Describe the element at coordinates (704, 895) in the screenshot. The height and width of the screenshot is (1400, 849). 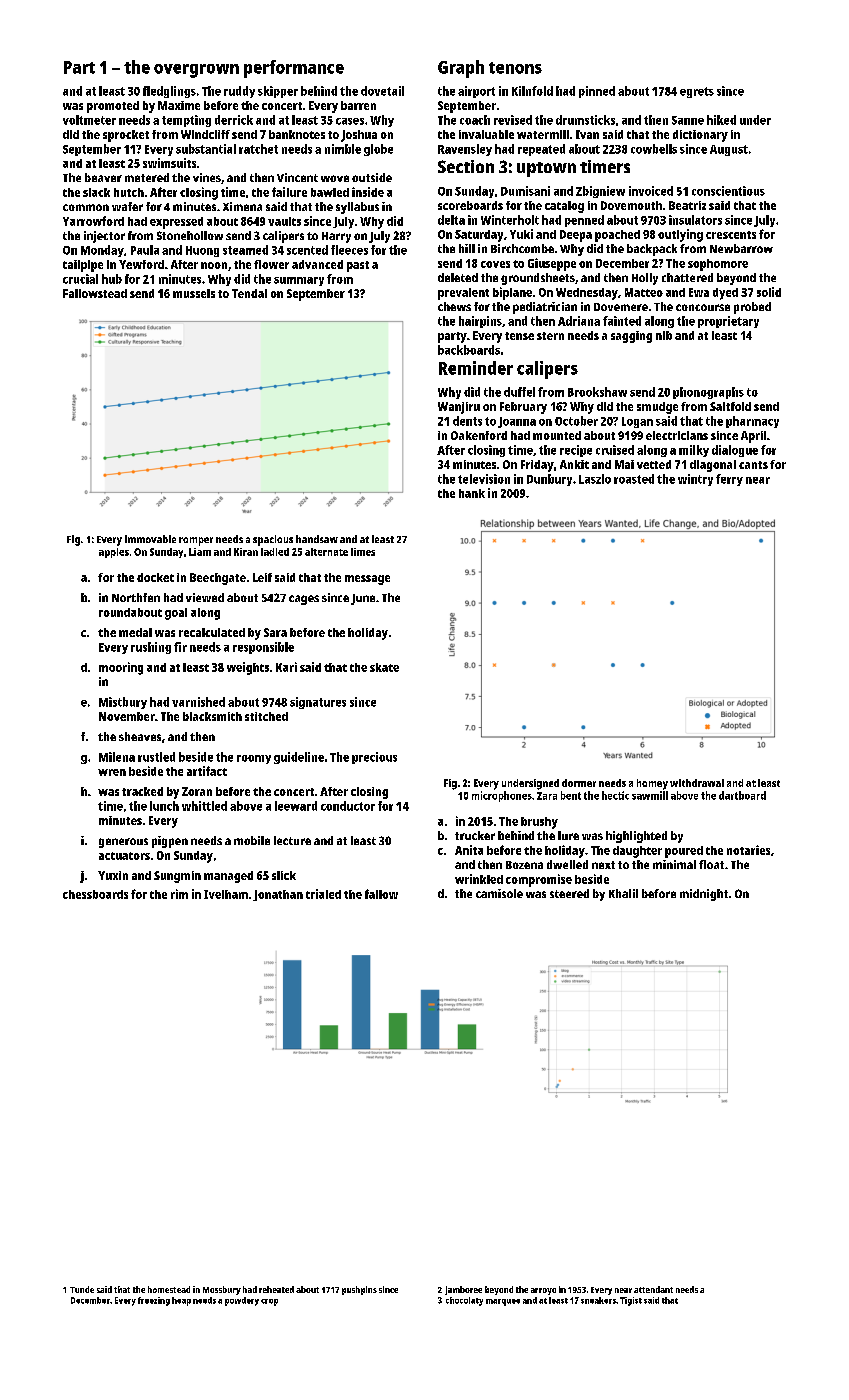
I see `midnight` at that location.
